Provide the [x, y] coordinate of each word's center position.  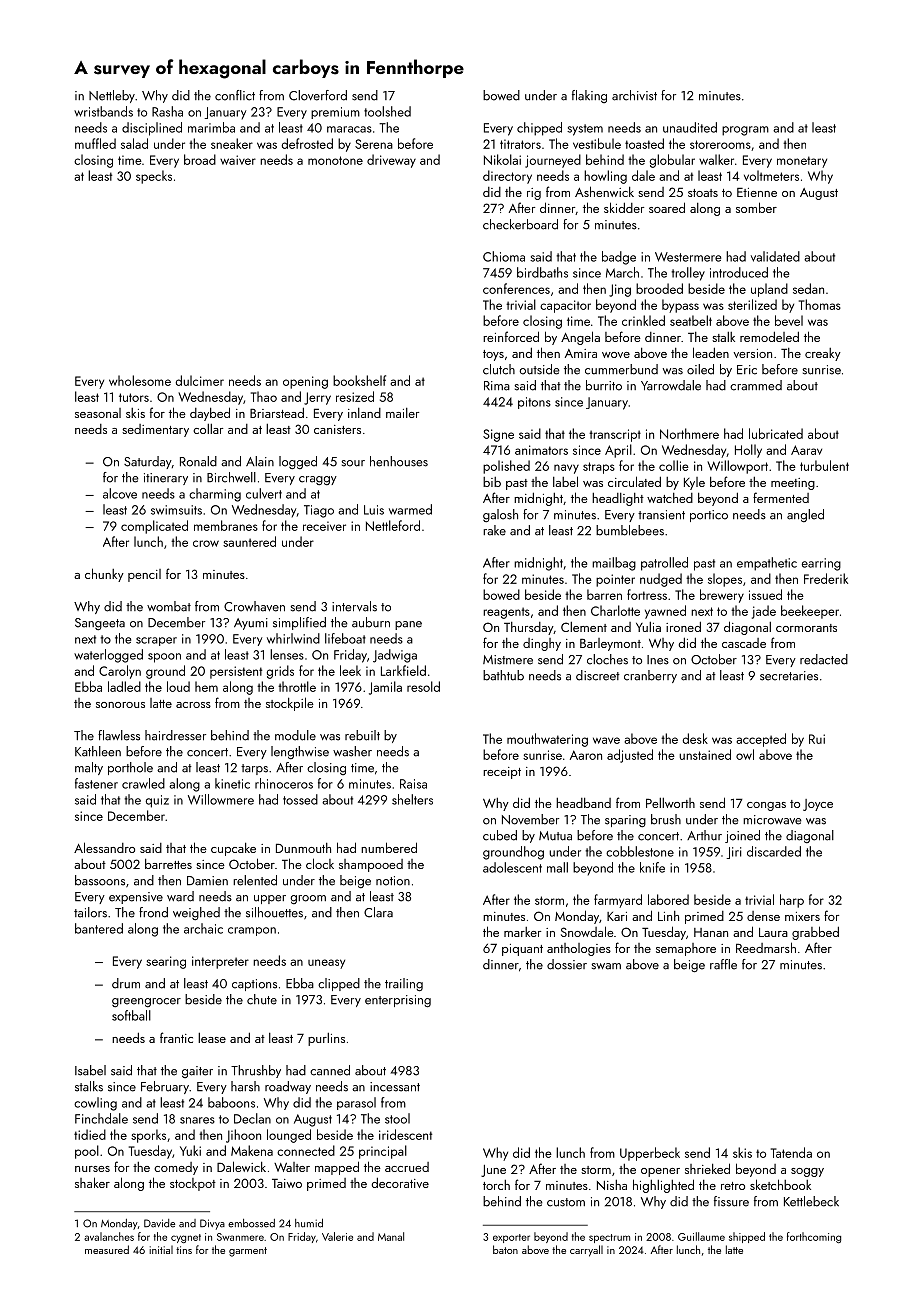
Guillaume [701, 1236]
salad [134, 143]
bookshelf [359, 380]
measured [107, 1249]
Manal [391, 1236]
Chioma [504, 256]
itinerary [166, 479]
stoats [703, 193]
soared [667, 207]
